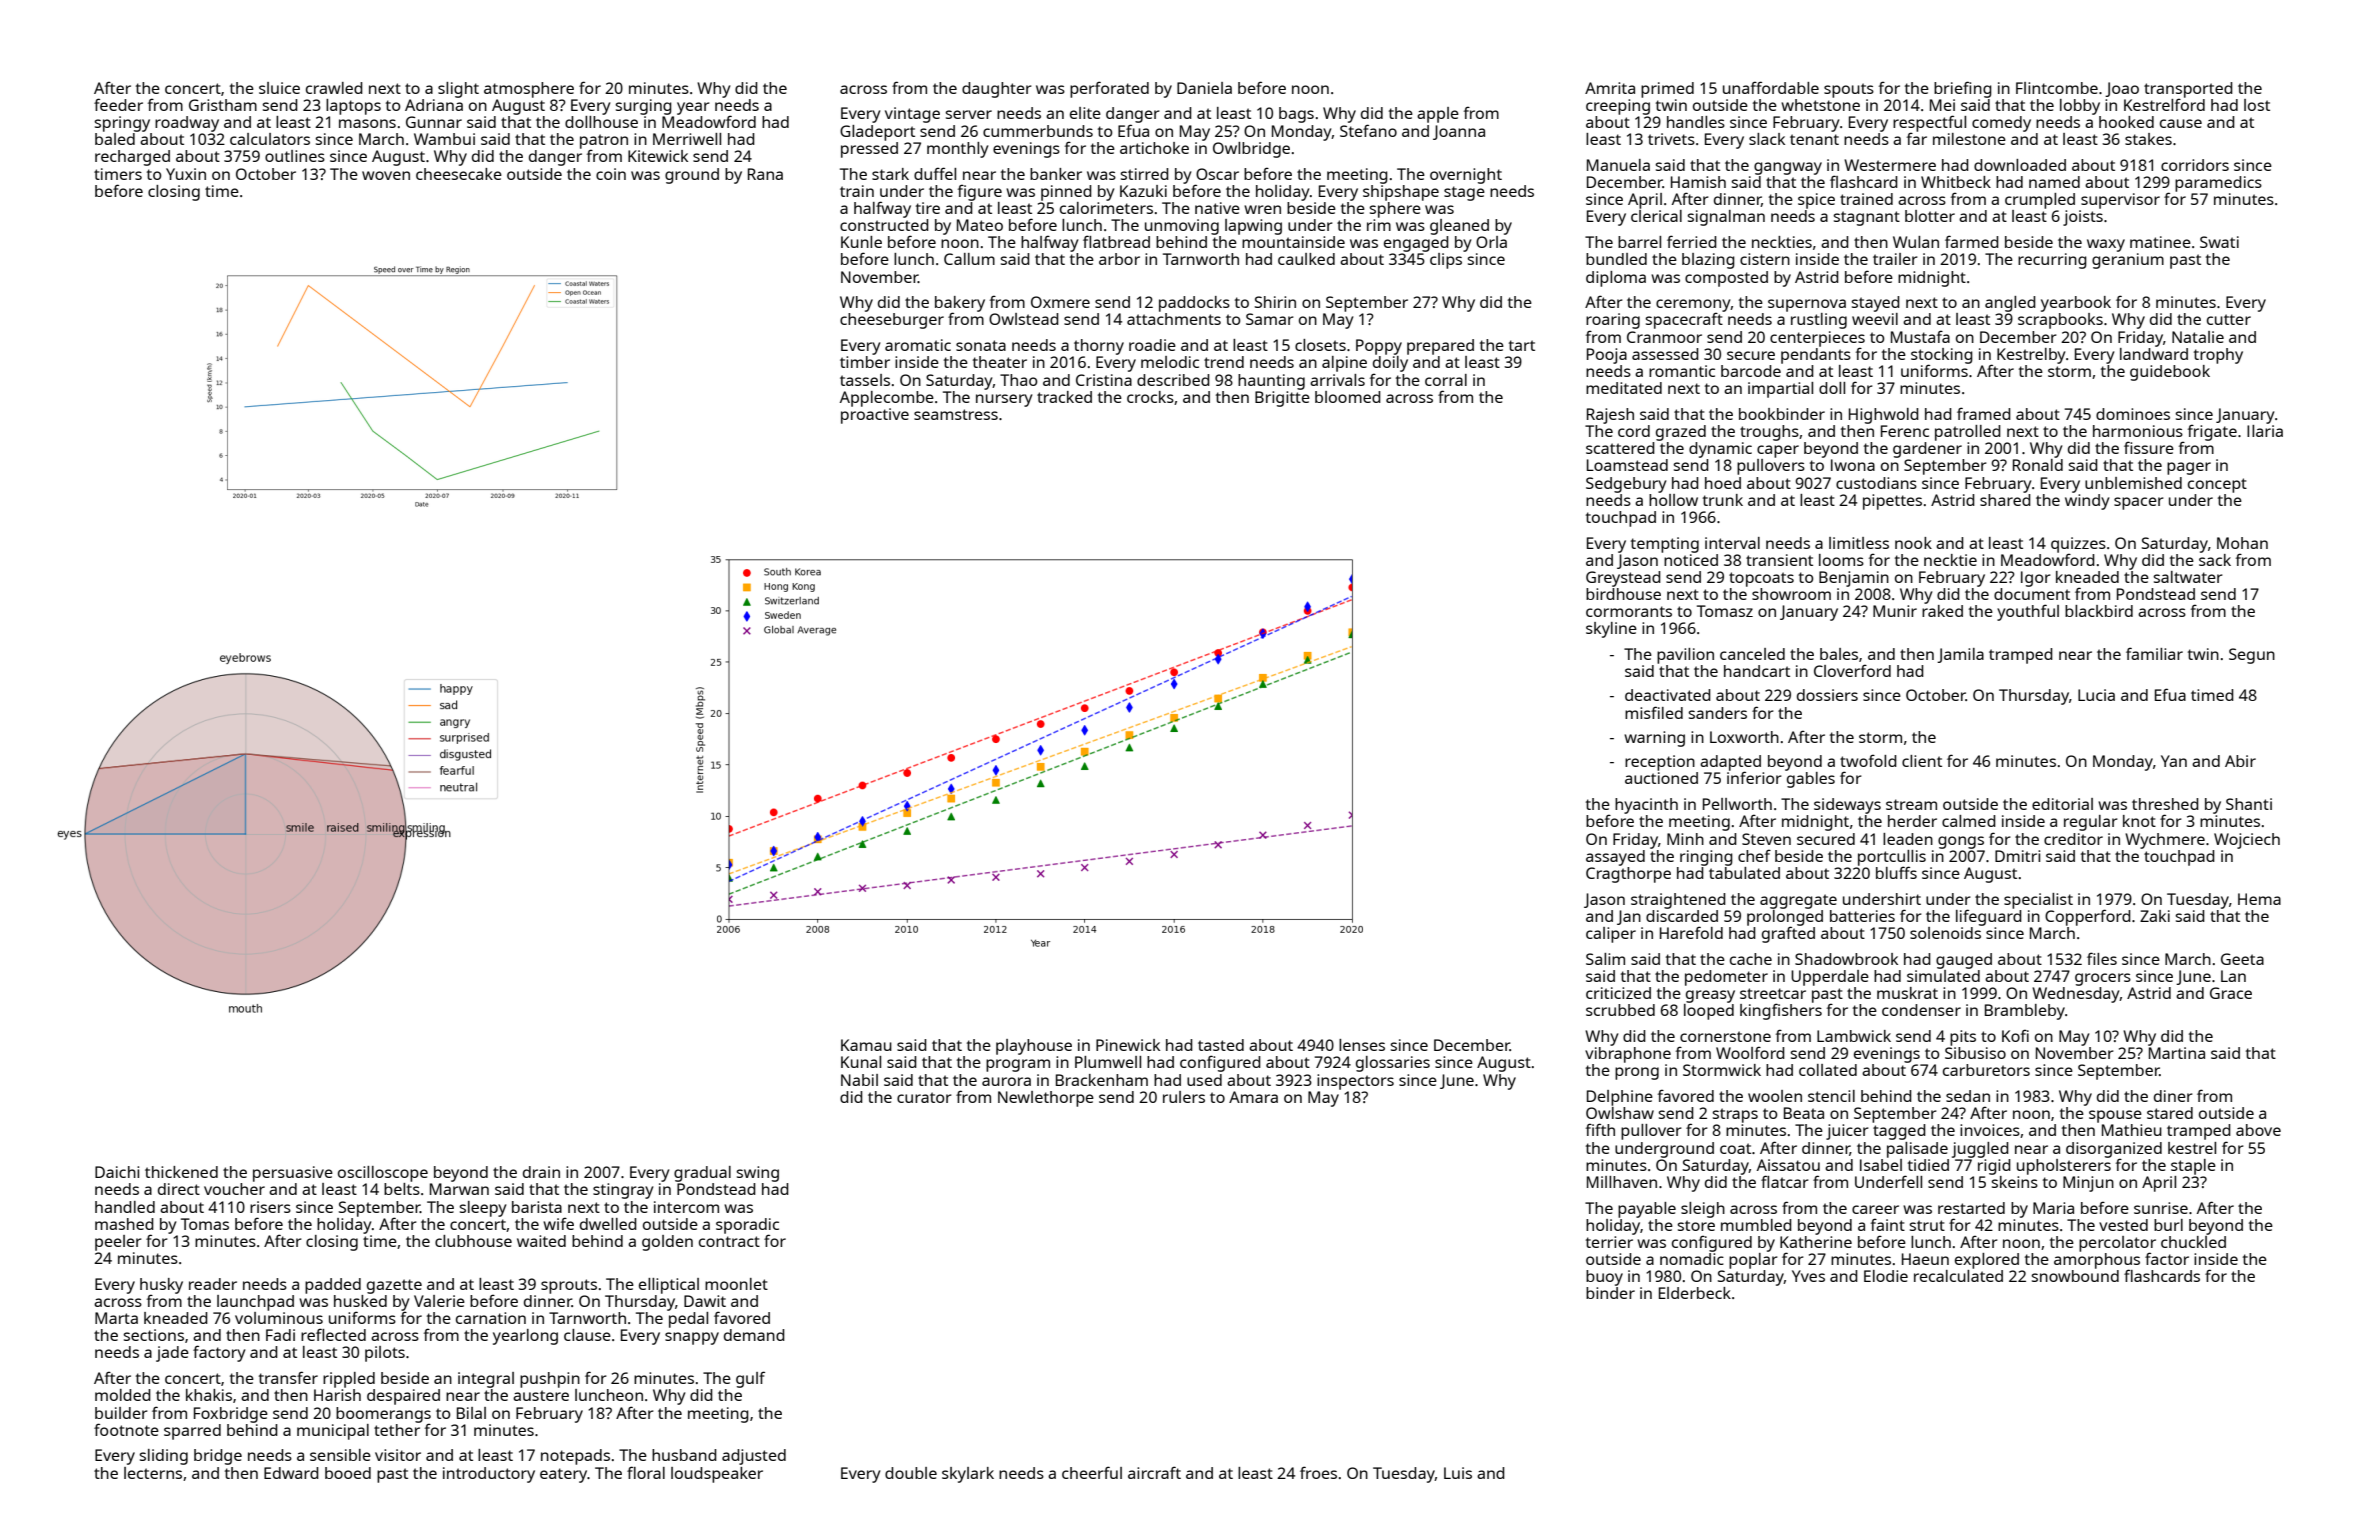 The height and width of the page is (1540, 2380). I want to click on chuckled, so click(2193, 1242).
